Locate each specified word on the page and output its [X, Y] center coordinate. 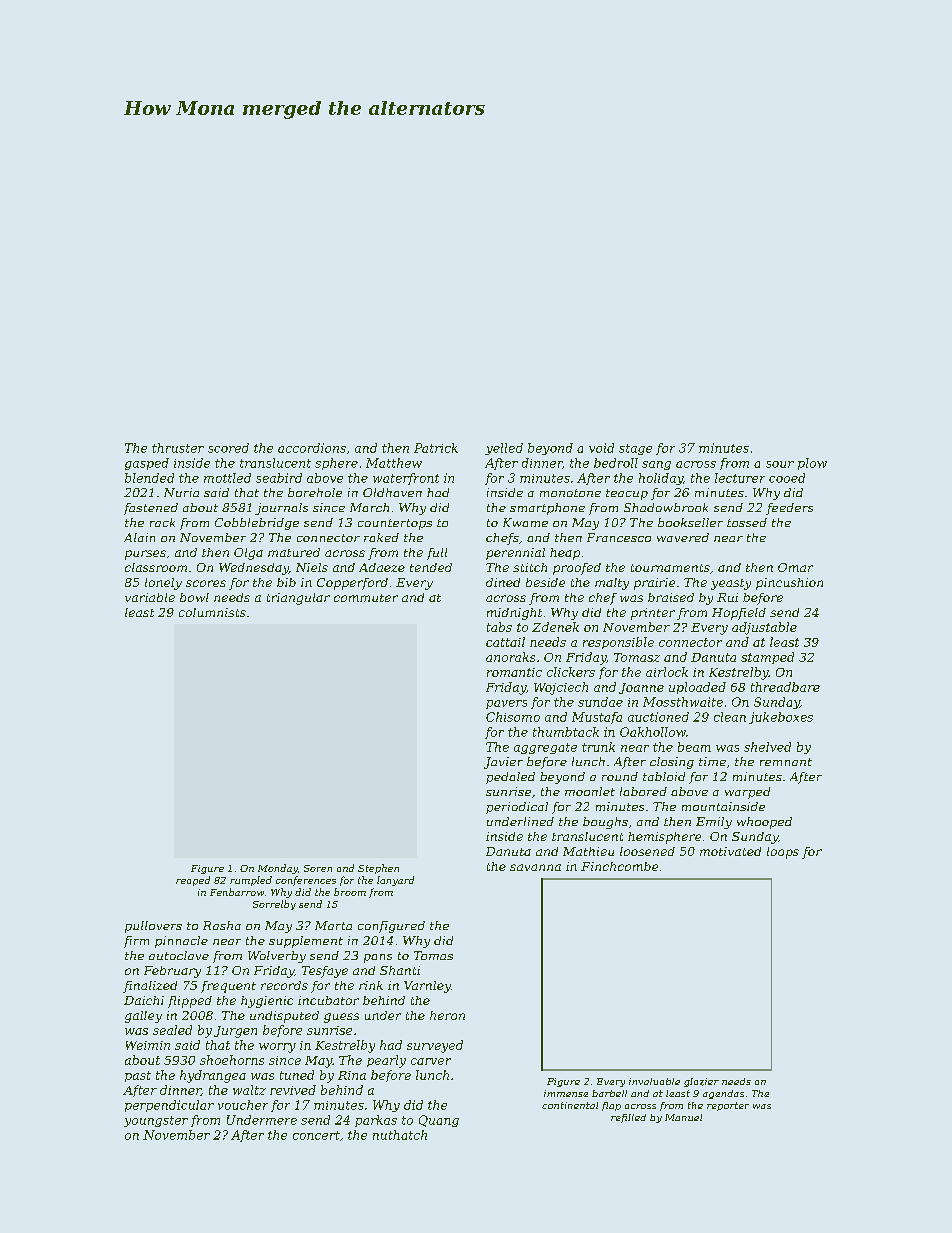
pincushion [789, 584]
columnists [212, 612]
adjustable [764, 628]
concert [316, 1135]
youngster [156, 1121]
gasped [147, 464]
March [369, 507]
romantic [514, 672]
